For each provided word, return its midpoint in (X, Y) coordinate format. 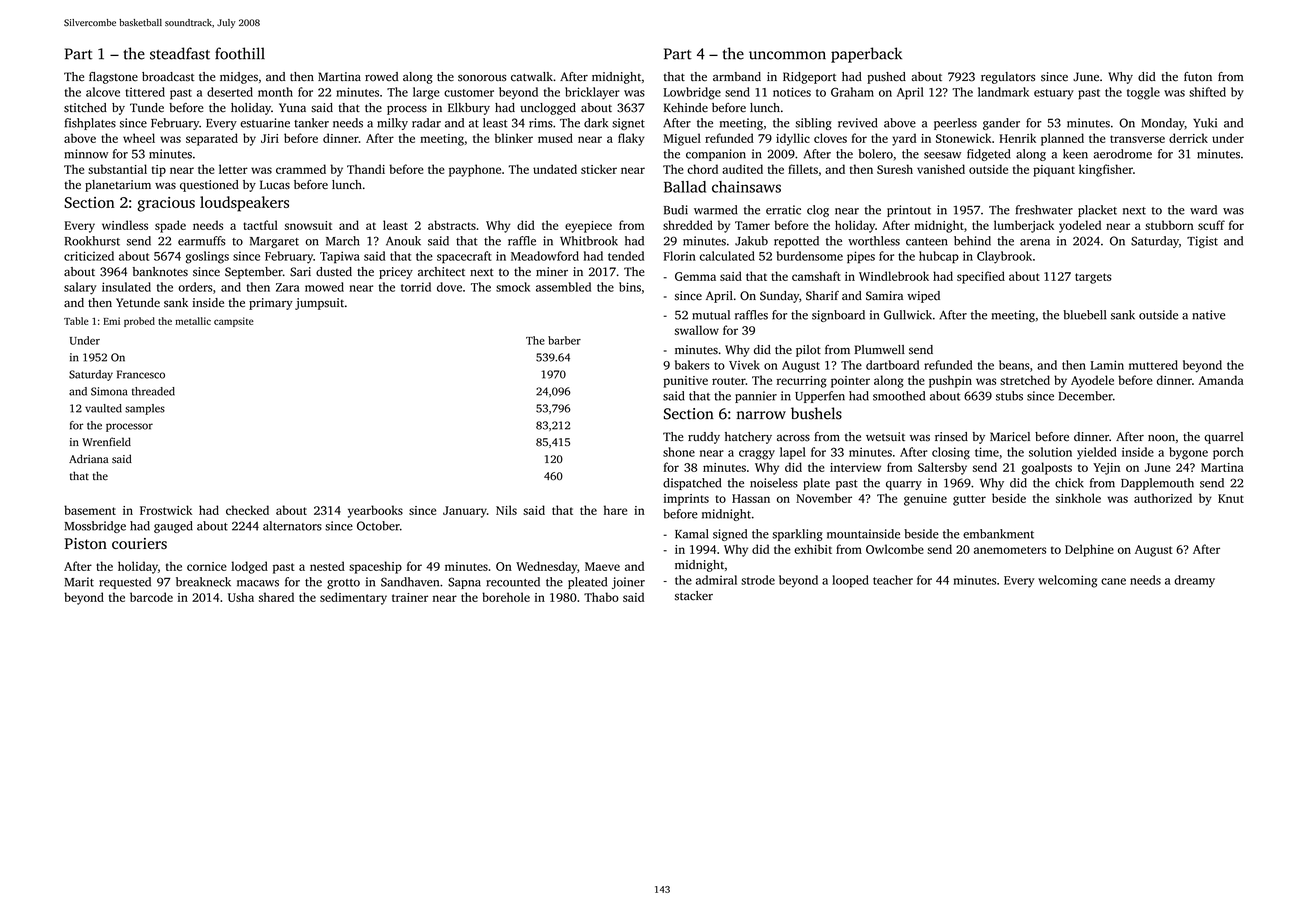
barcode (151, 597)
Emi (111, 321)
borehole (506, 597)
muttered (1153, 365)
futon (1198, 77)
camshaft (816, 276)
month (275, 92)
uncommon (787, 55)
